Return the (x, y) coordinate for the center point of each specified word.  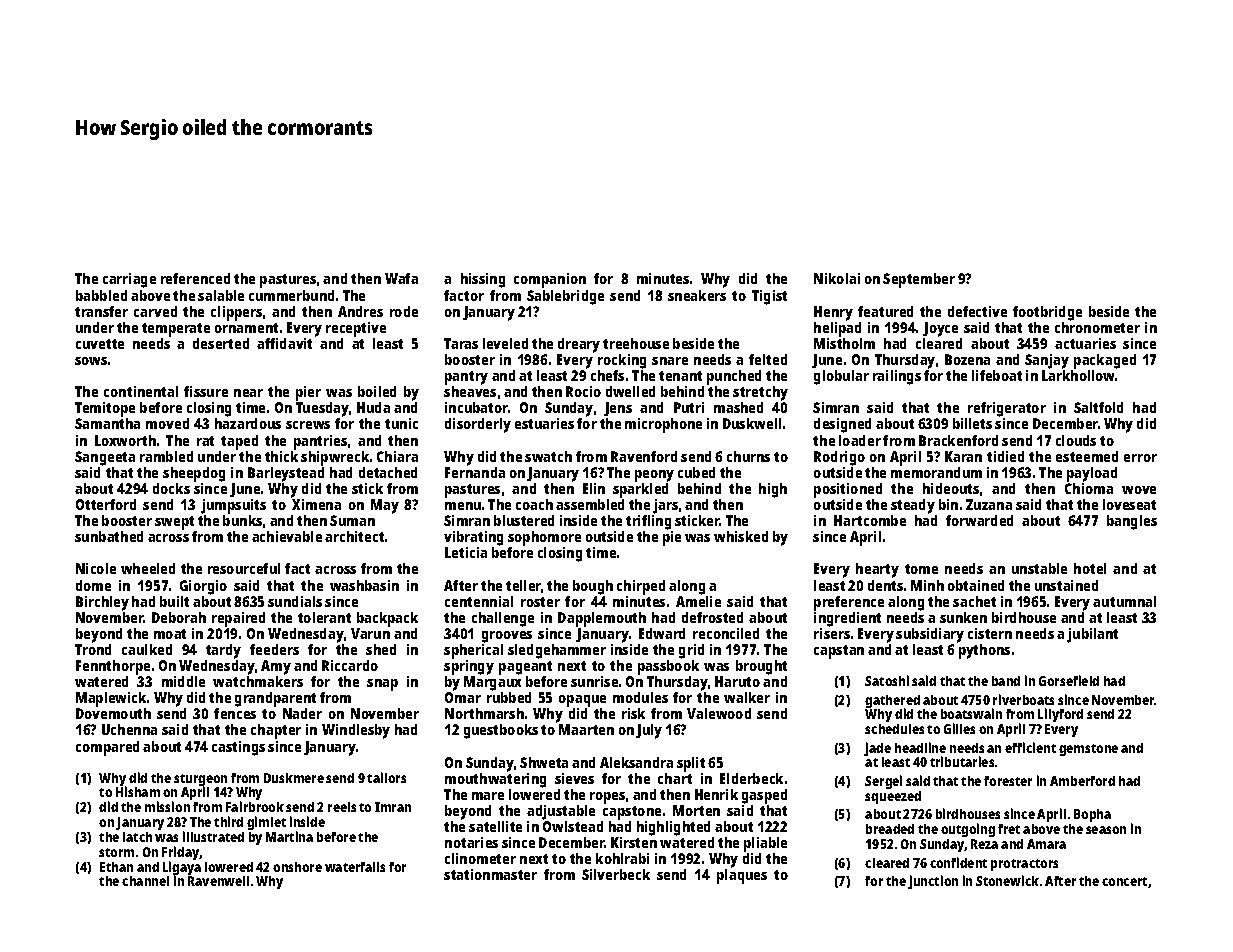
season (1106, 830)
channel (145, 881)
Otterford (106, 504)
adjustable (561, 812)
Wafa (401, 278)
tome (921, 569)
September (919, 280)
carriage (129, 280)
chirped (641, 587)
